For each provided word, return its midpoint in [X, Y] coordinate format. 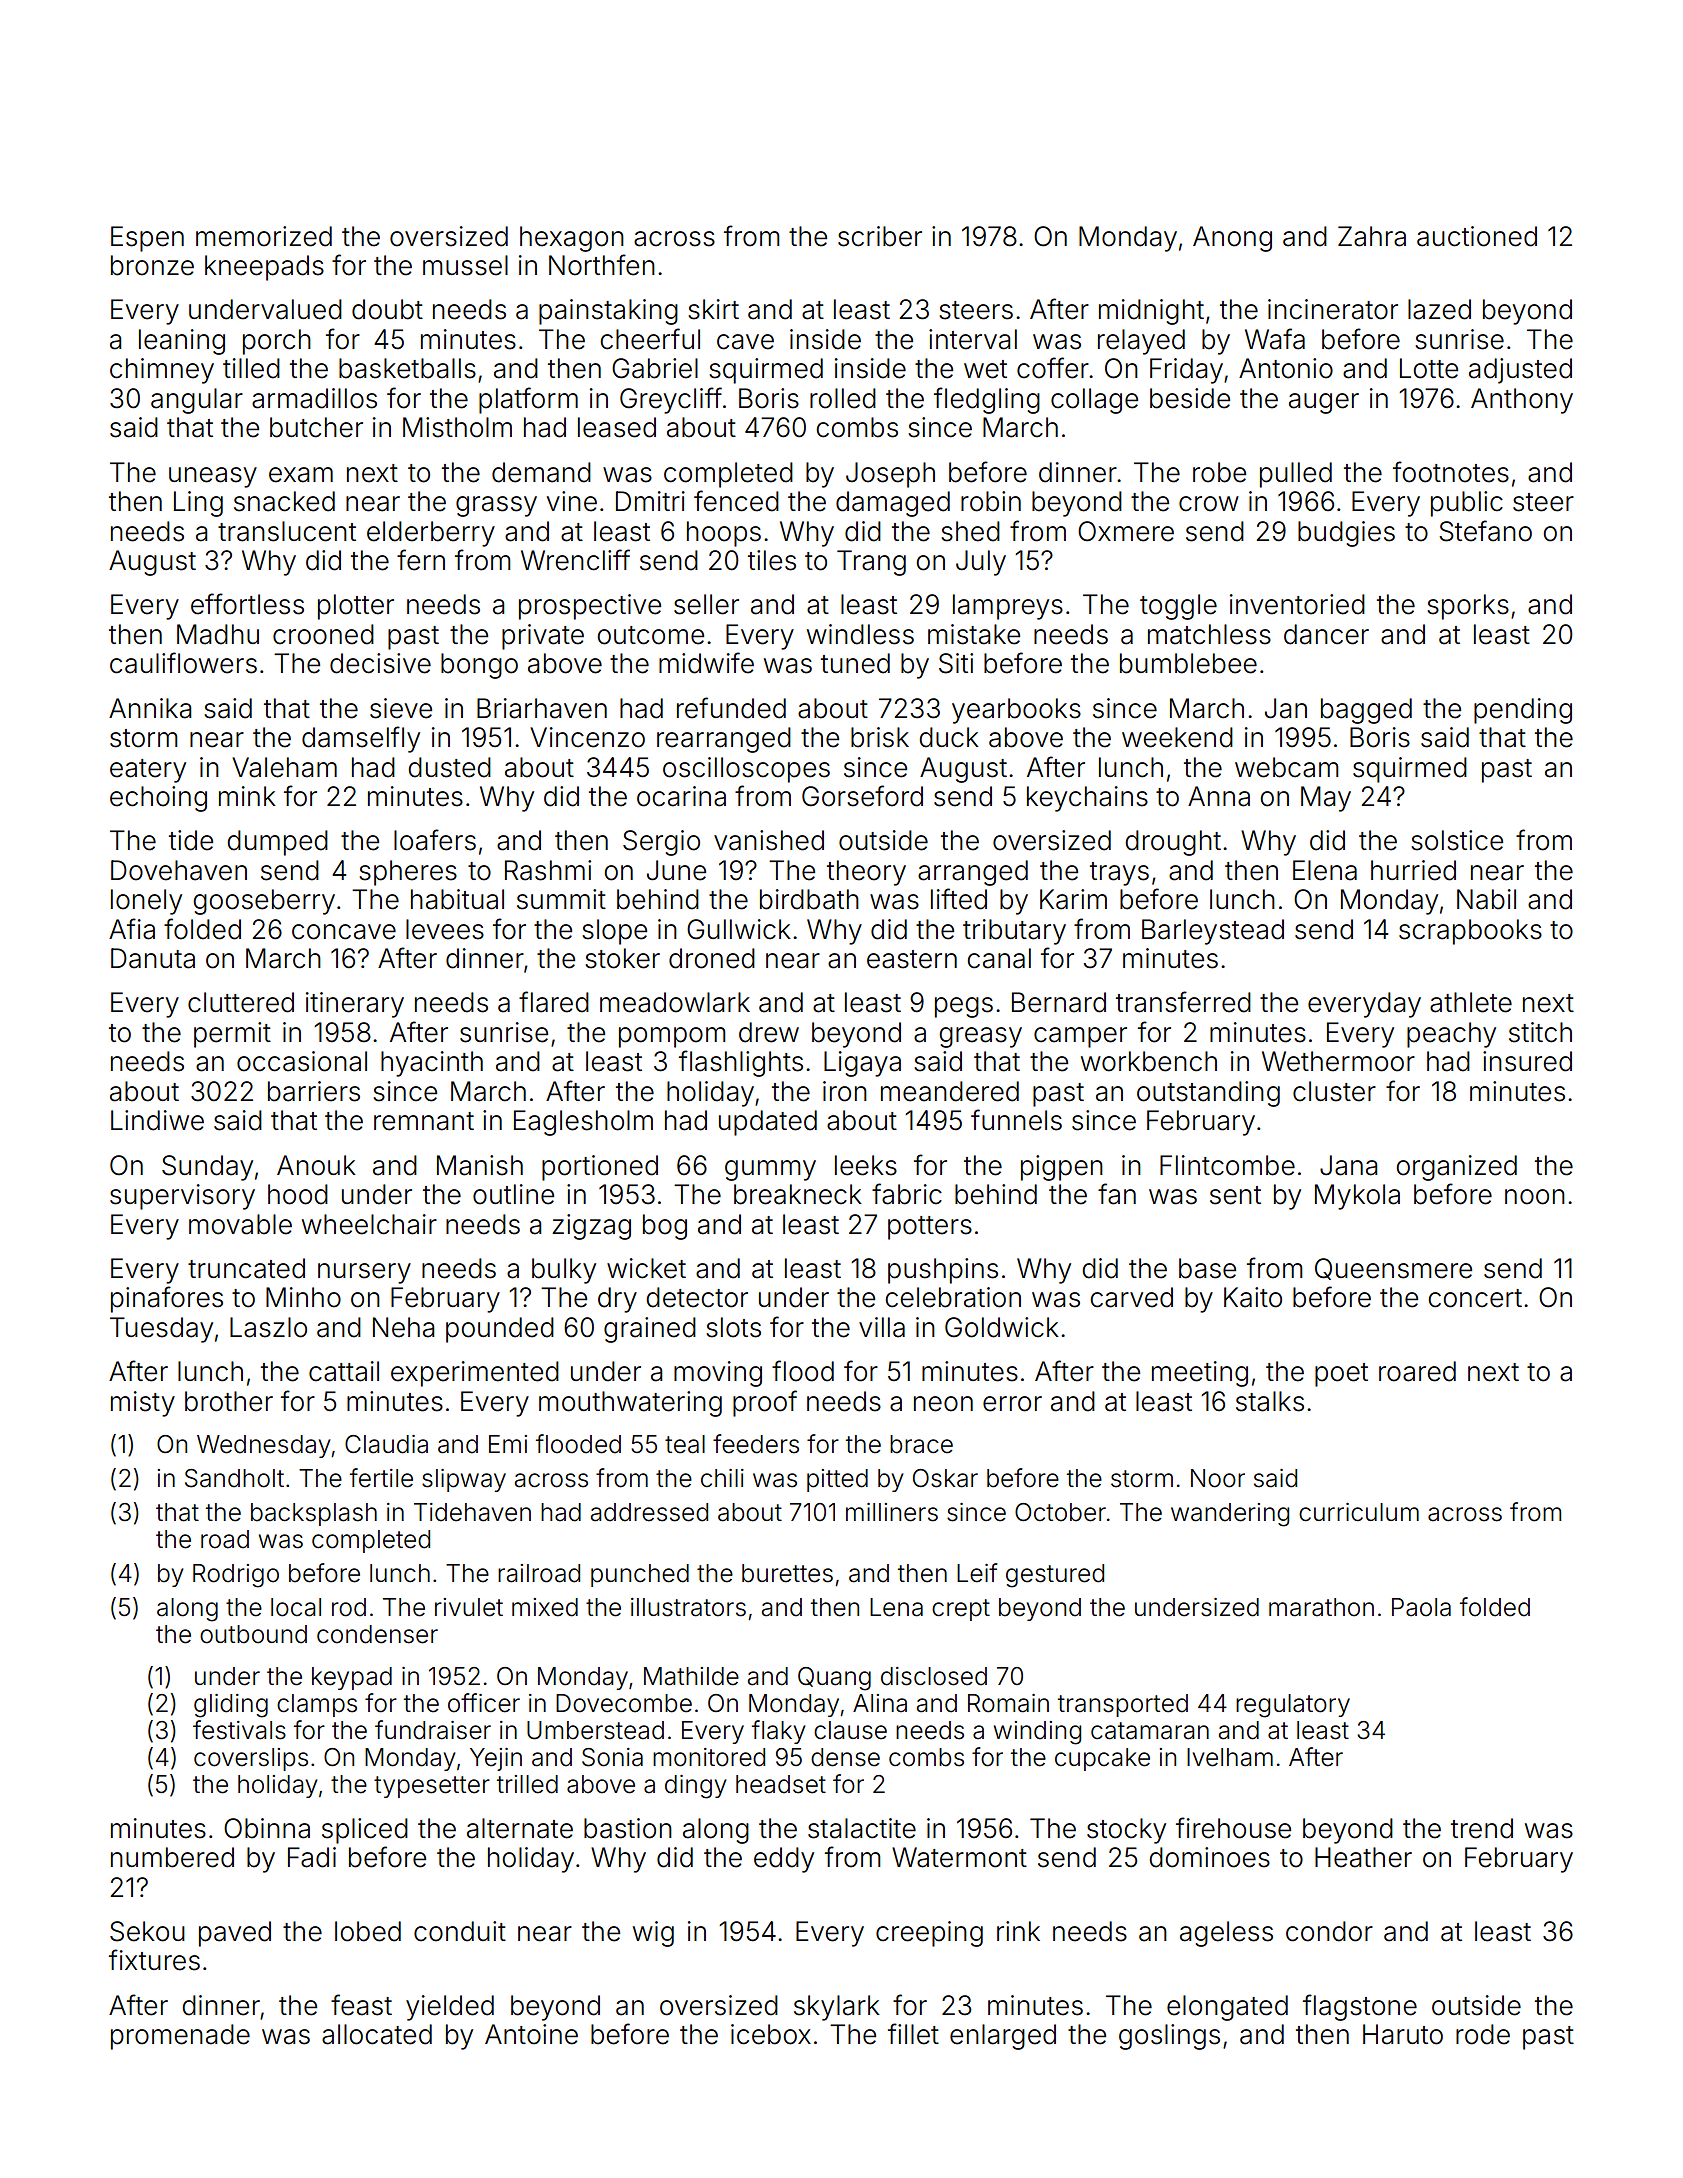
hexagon [572, 239]
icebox [771, 2034]
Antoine [531, 2034]
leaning [182, 342]
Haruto [1403, 2034]
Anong [1232, 239]
